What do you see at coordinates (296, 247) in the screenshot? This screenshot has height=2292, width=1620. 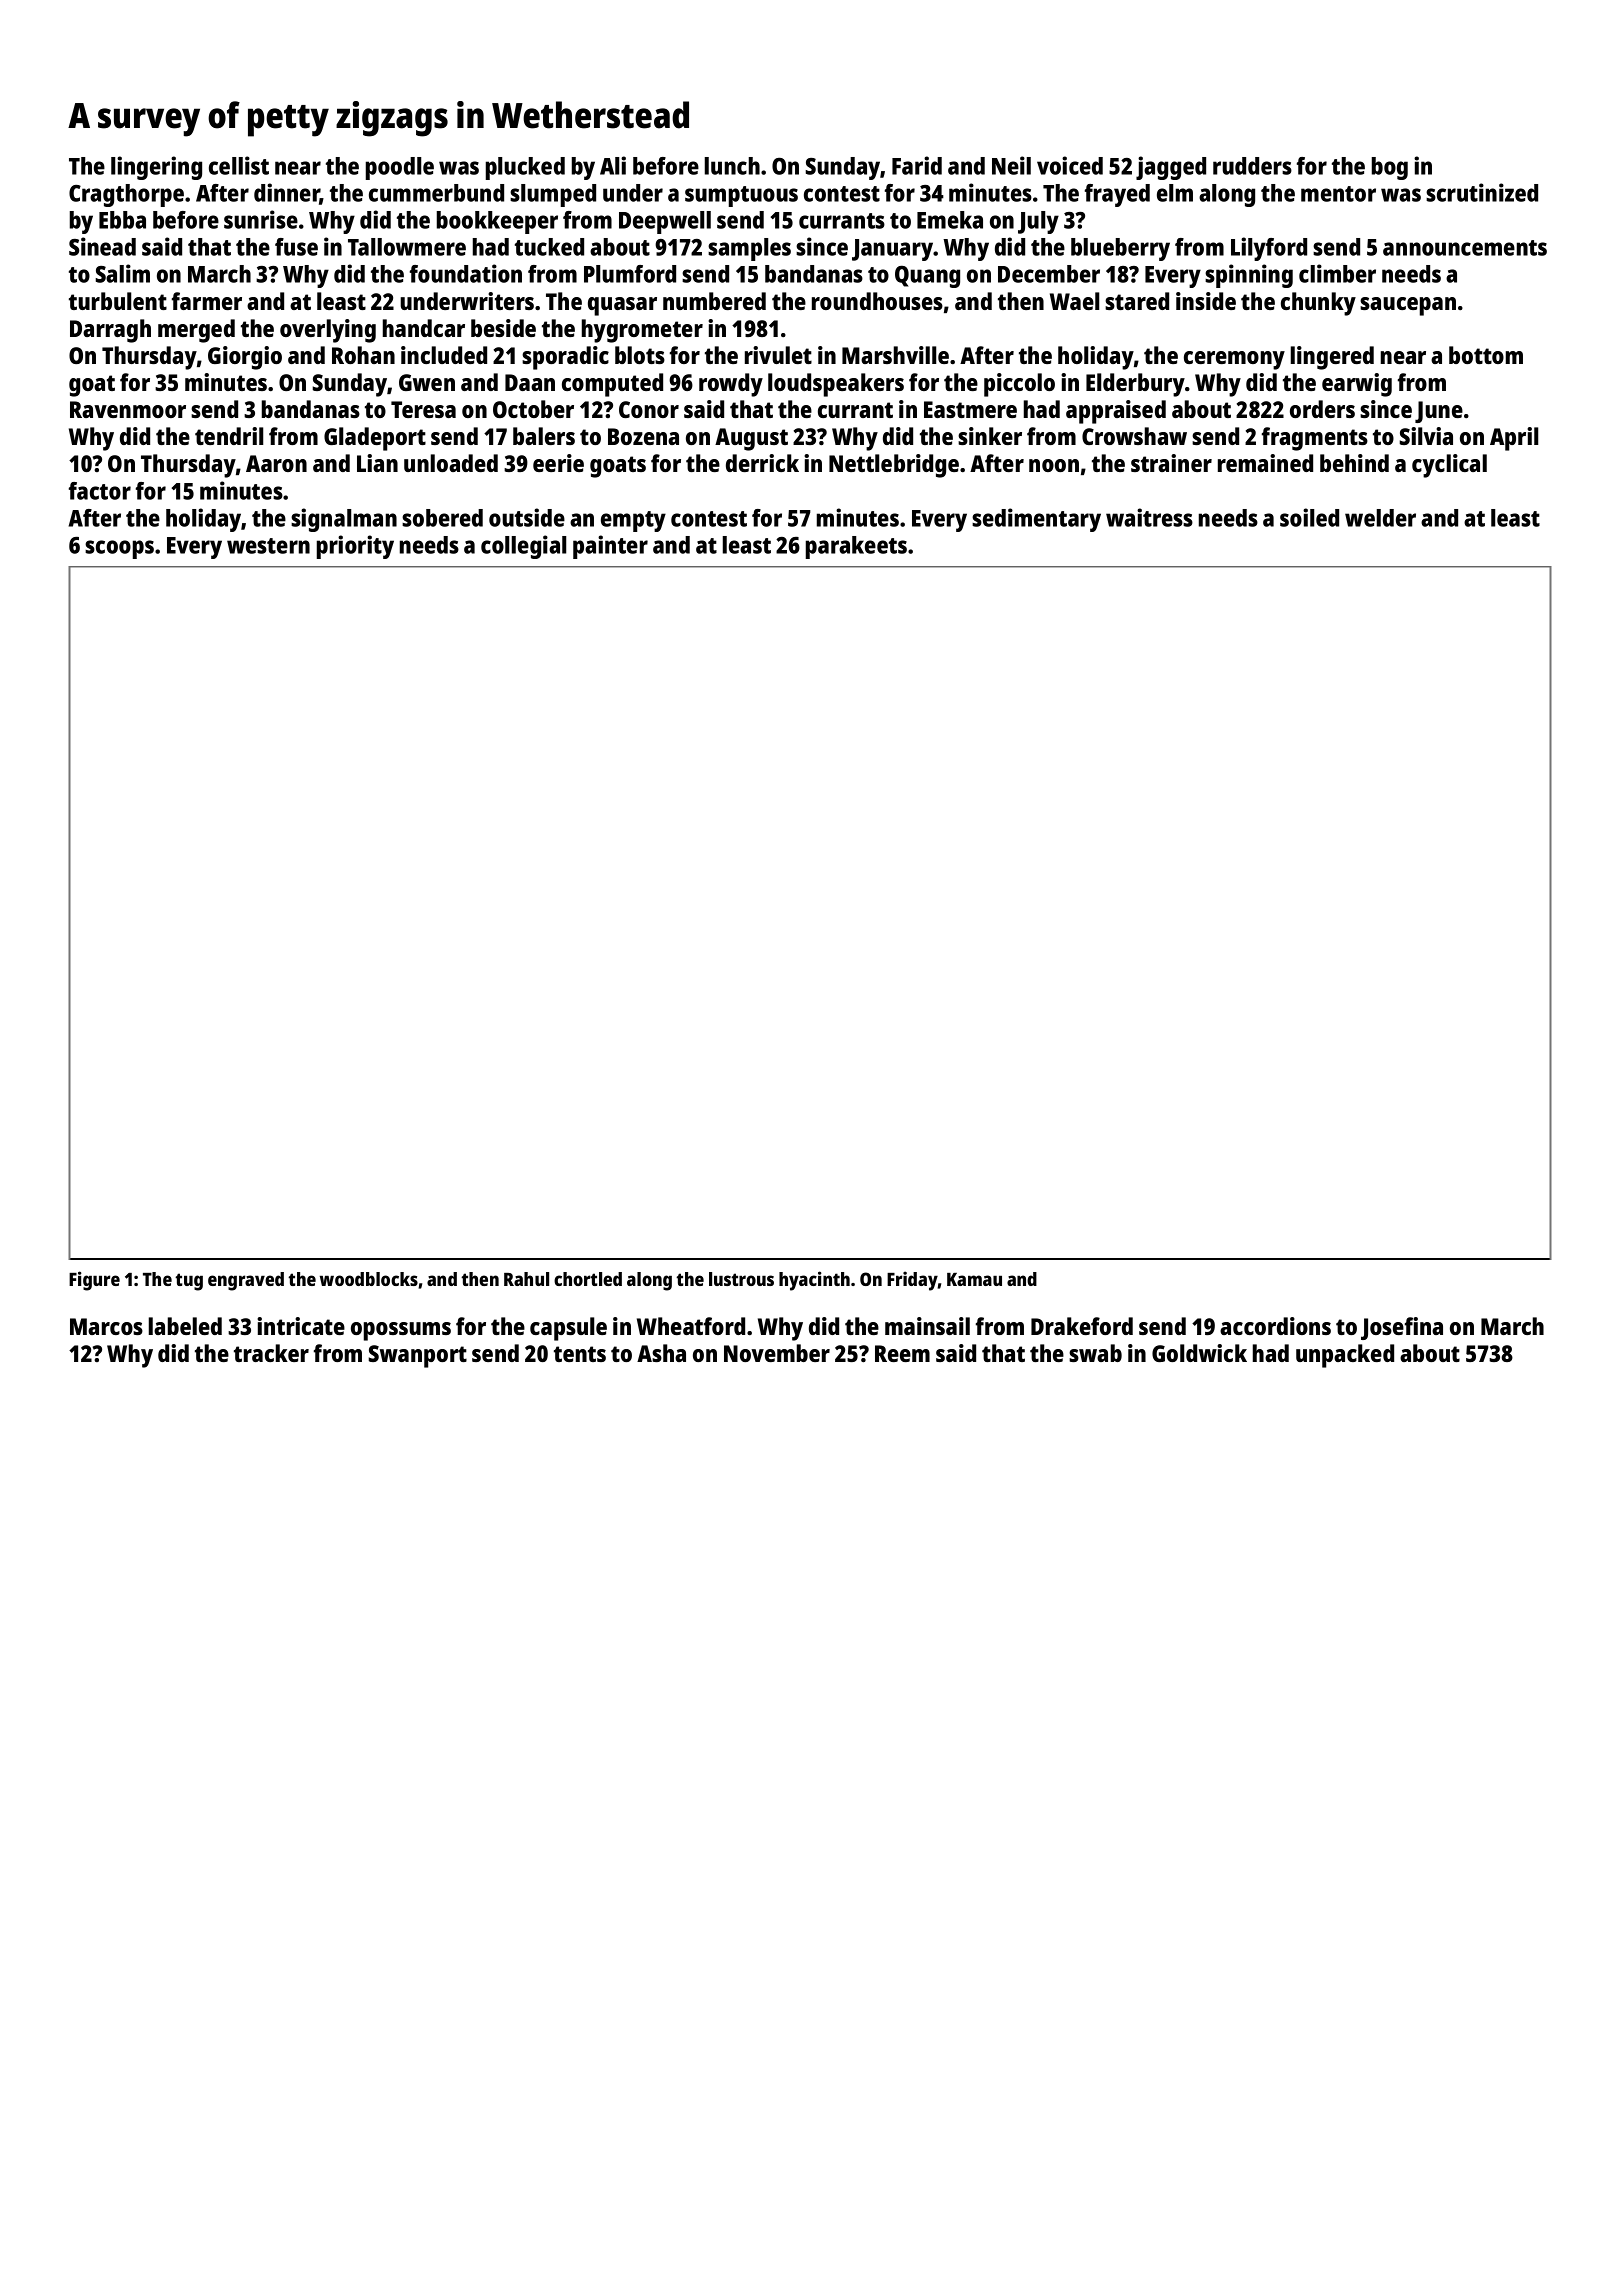 I see `fuse` at bounding box center [296, 247].
